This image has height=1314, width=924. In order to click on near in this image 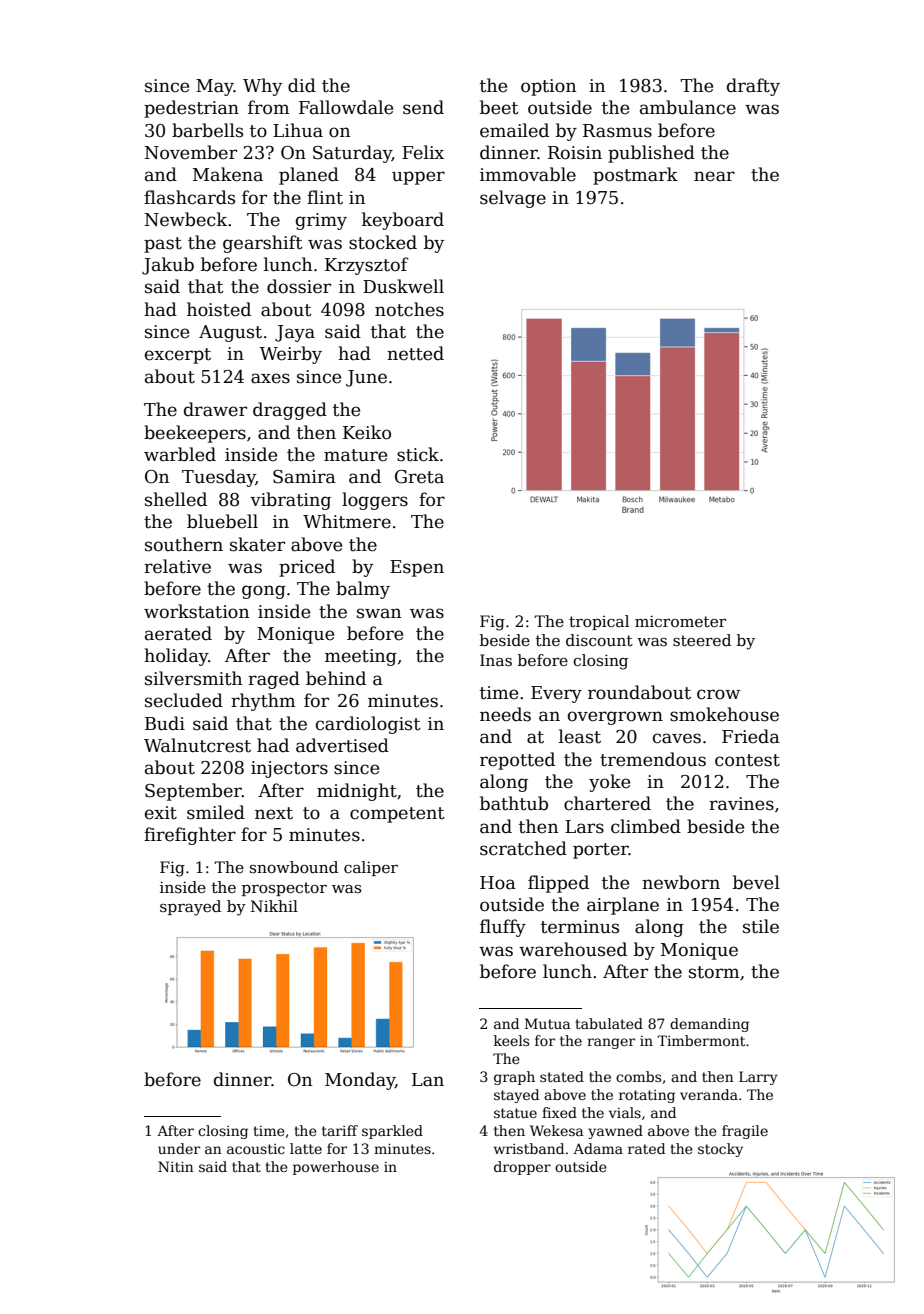, I will do `click(714, 176)`.
